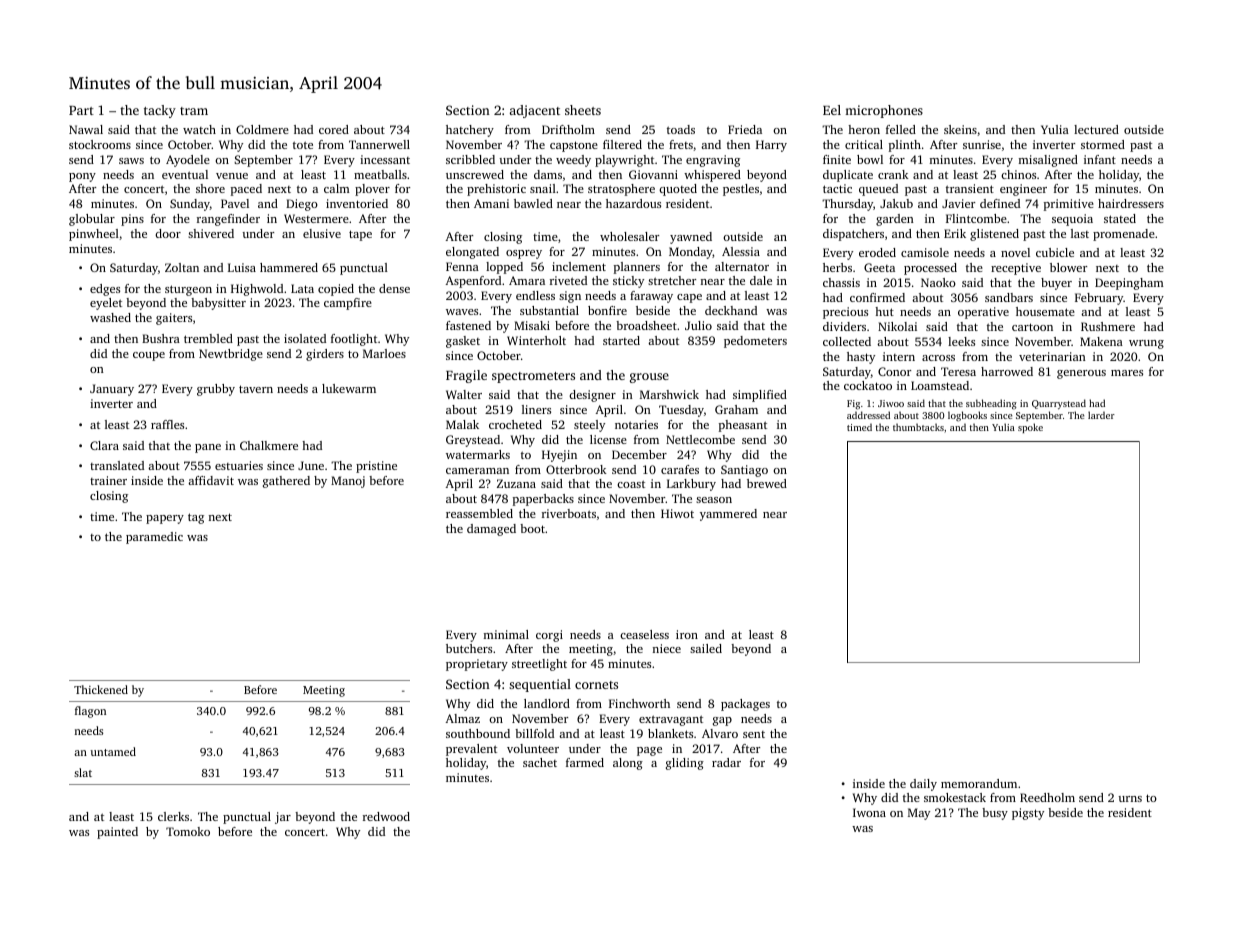  I want to click on paced, so click(246, 190).
